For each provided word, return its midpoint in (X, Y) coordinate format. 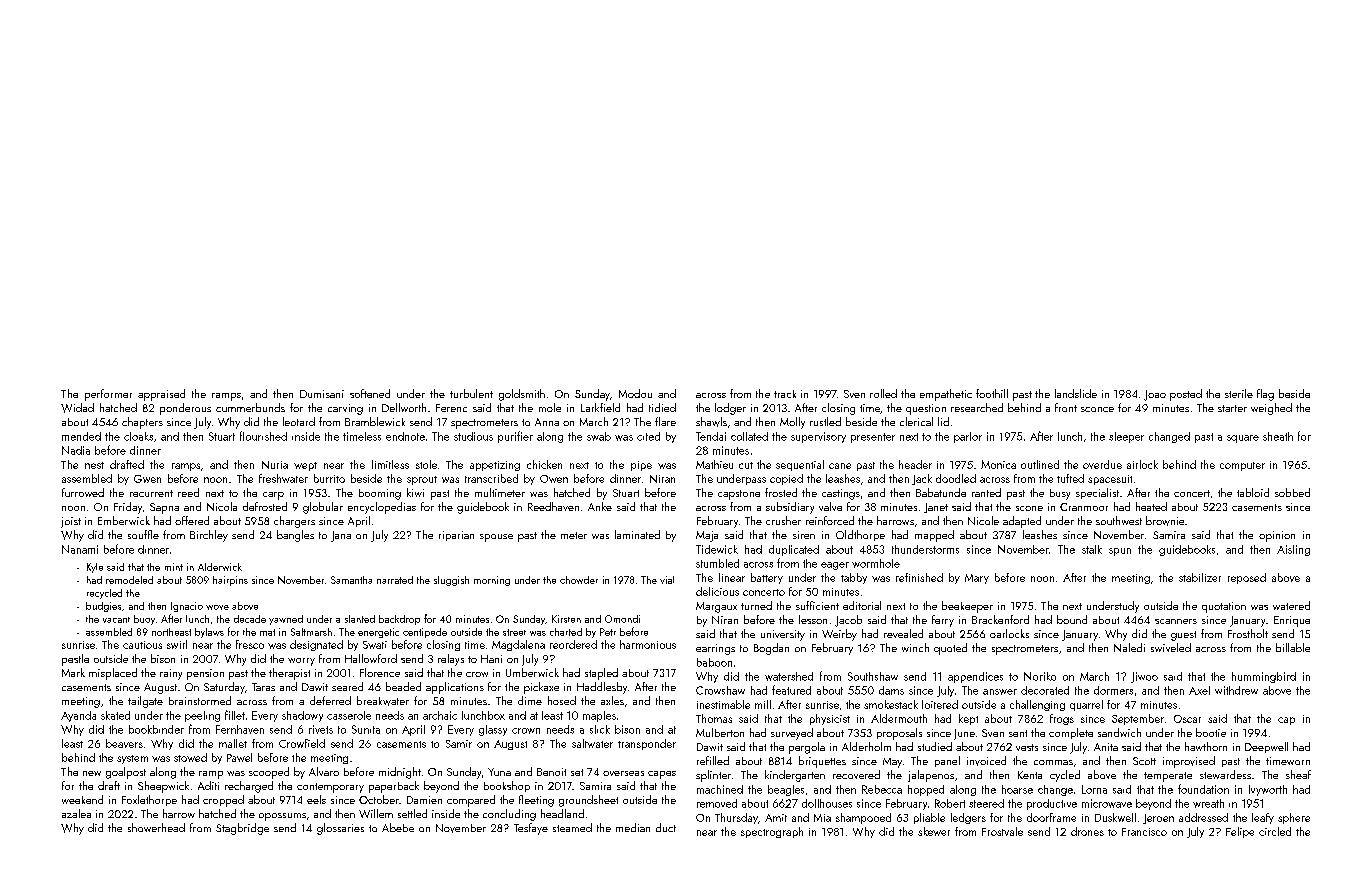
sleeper (1126, 437)
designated (316, 645)
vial (667, 580)
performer (108, 395)
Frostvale (1002, 831)
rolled (883, 393)
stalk (1092, 549)
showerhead (156, 827)
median (633, 827)
